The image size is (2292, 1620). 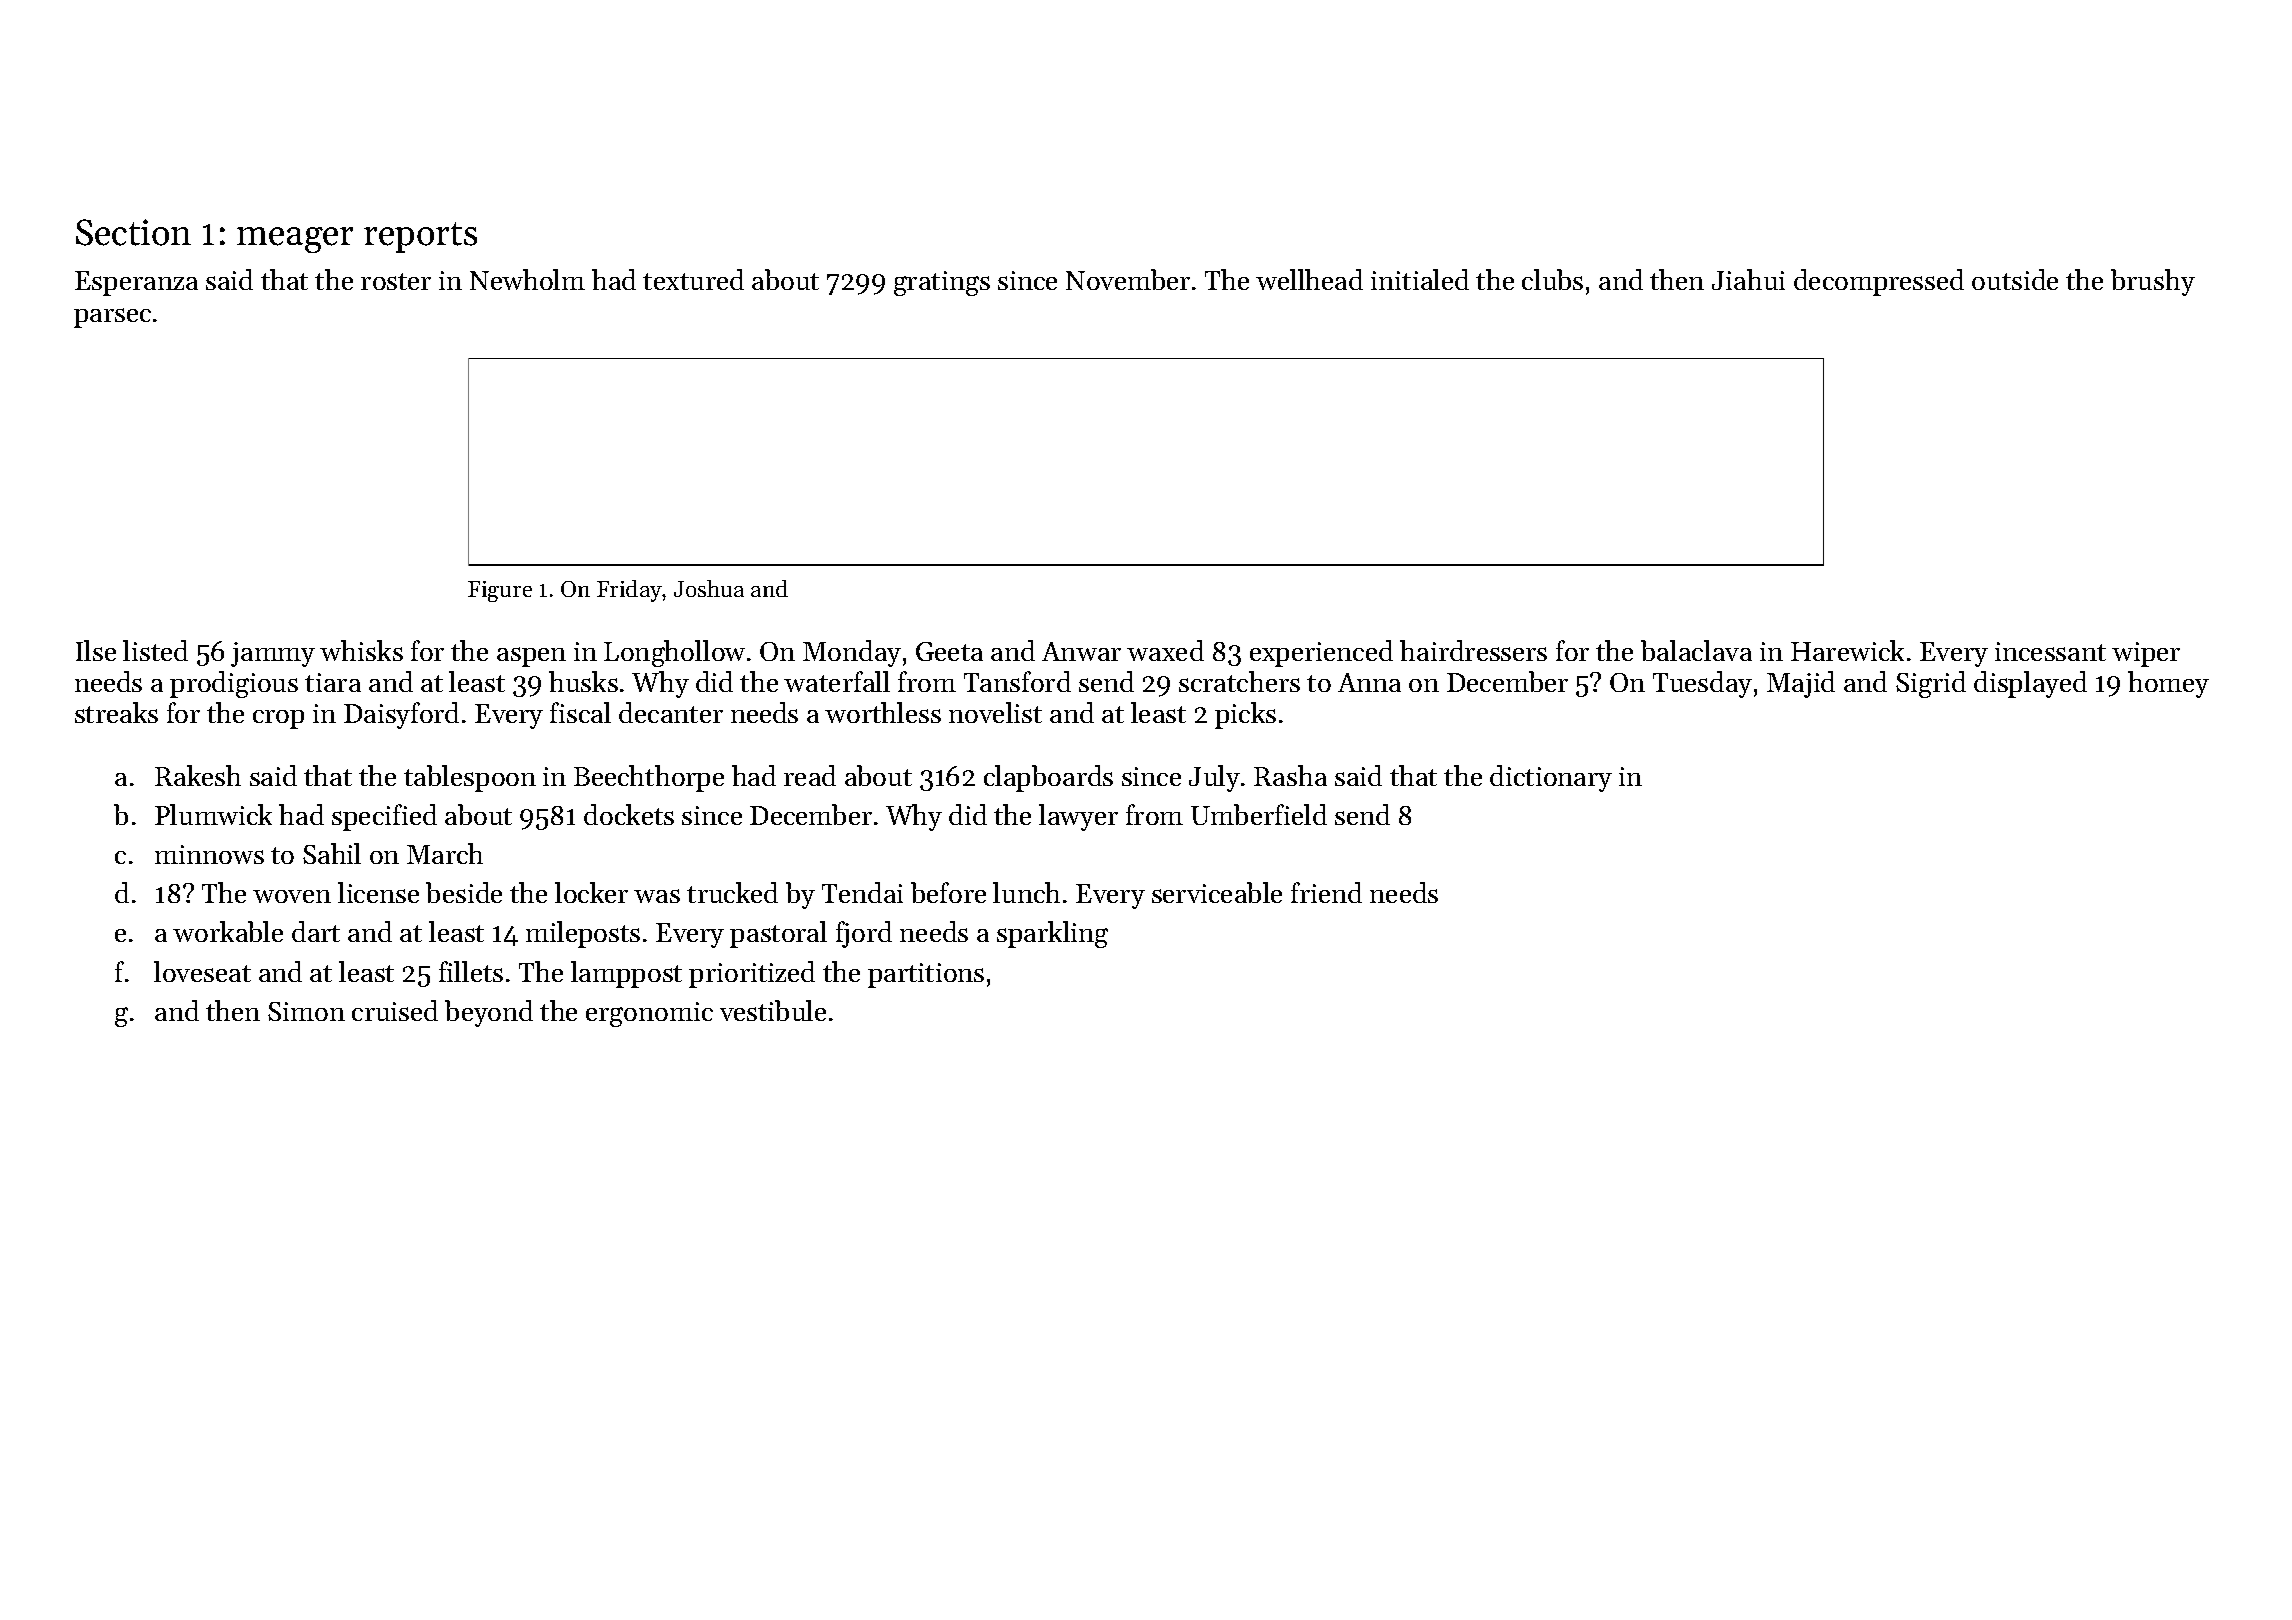 I want to click on November, so click(x=1128, y=279).
